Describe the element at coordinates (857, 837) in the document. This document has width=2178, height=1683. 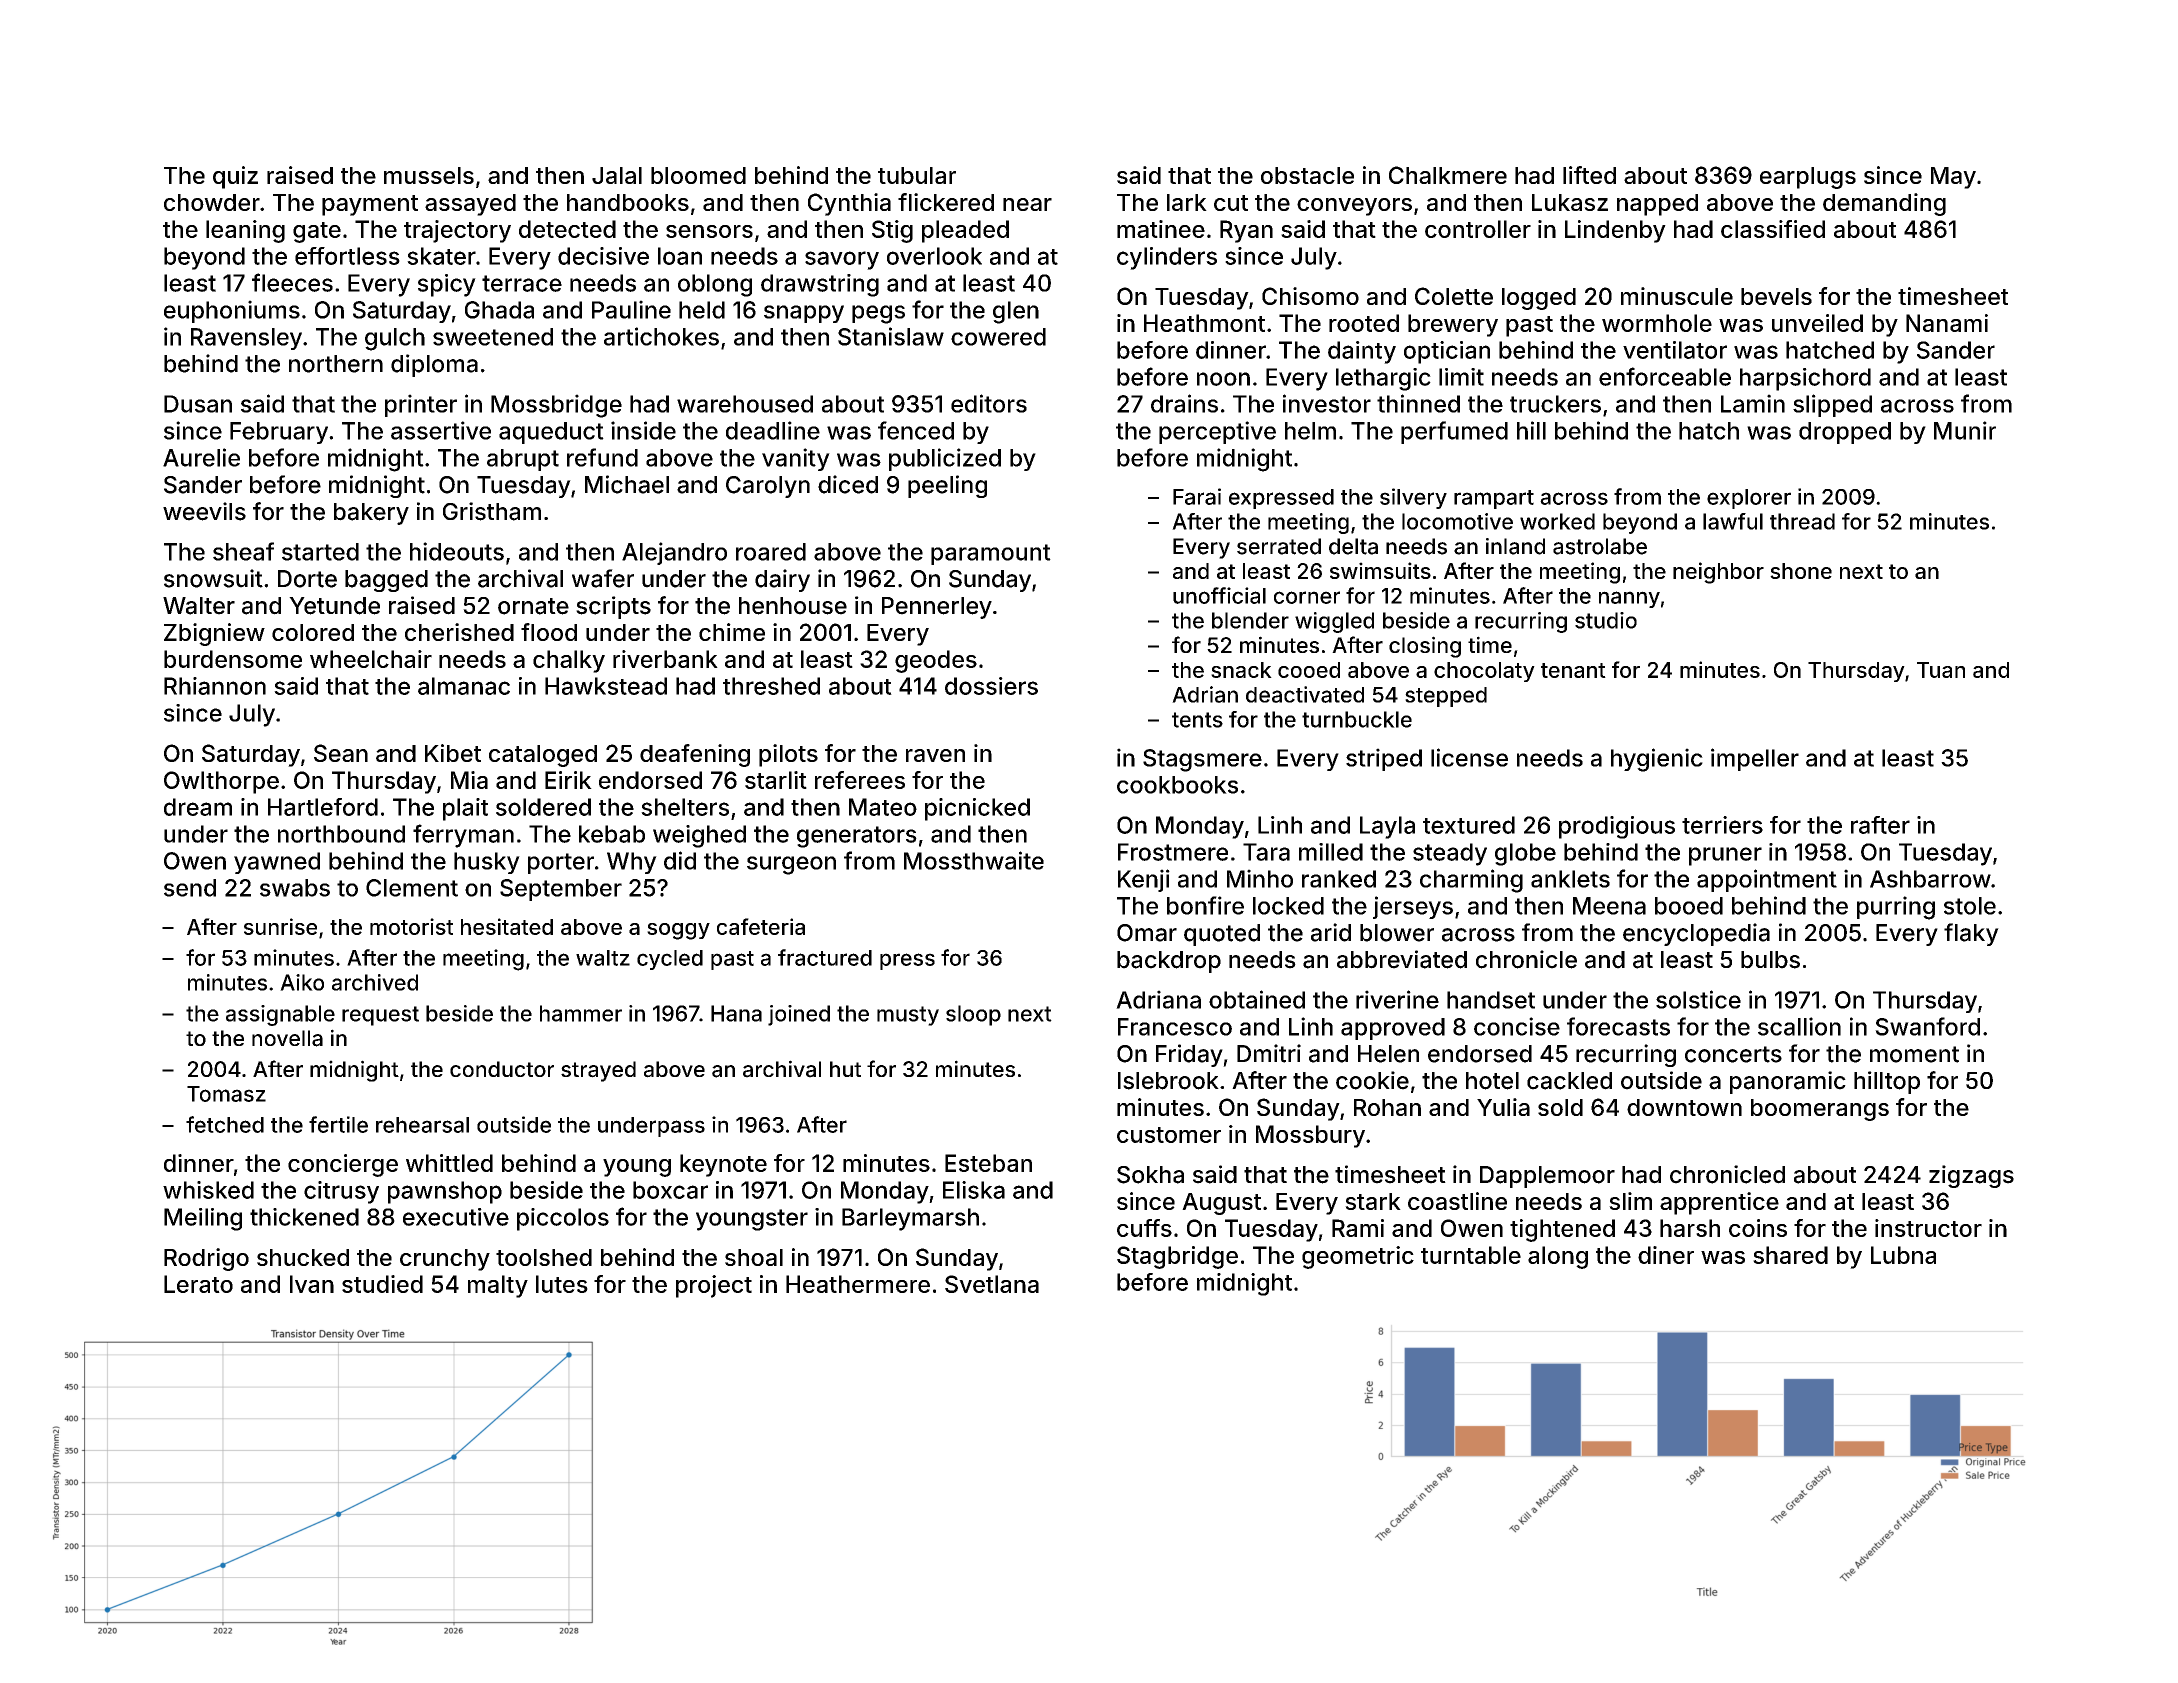
I see `generators` at that location.
